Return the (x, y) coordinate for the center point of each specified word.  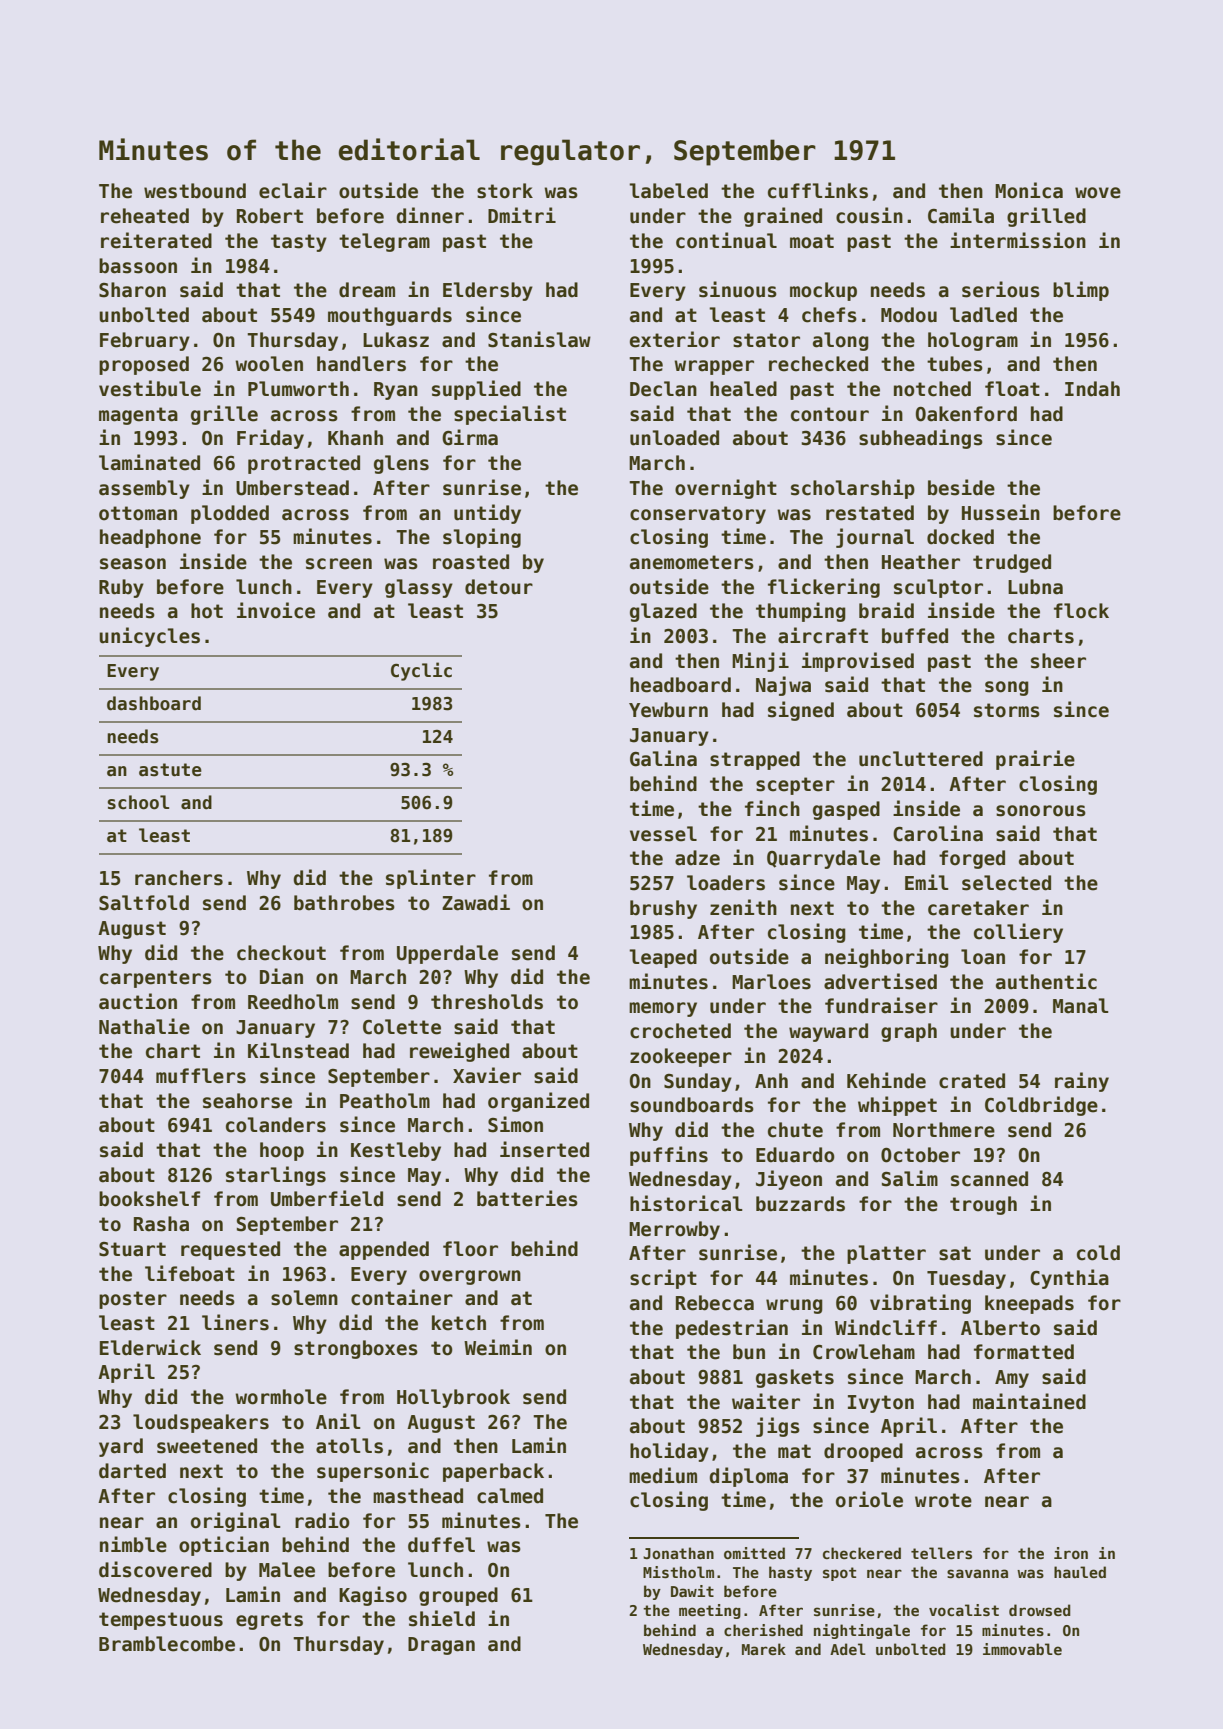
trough (983, 1205)
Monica (1029, 190)
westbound (195, 191)
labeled (668, 191)
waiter (766, 1401)
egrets (269, 1621)
